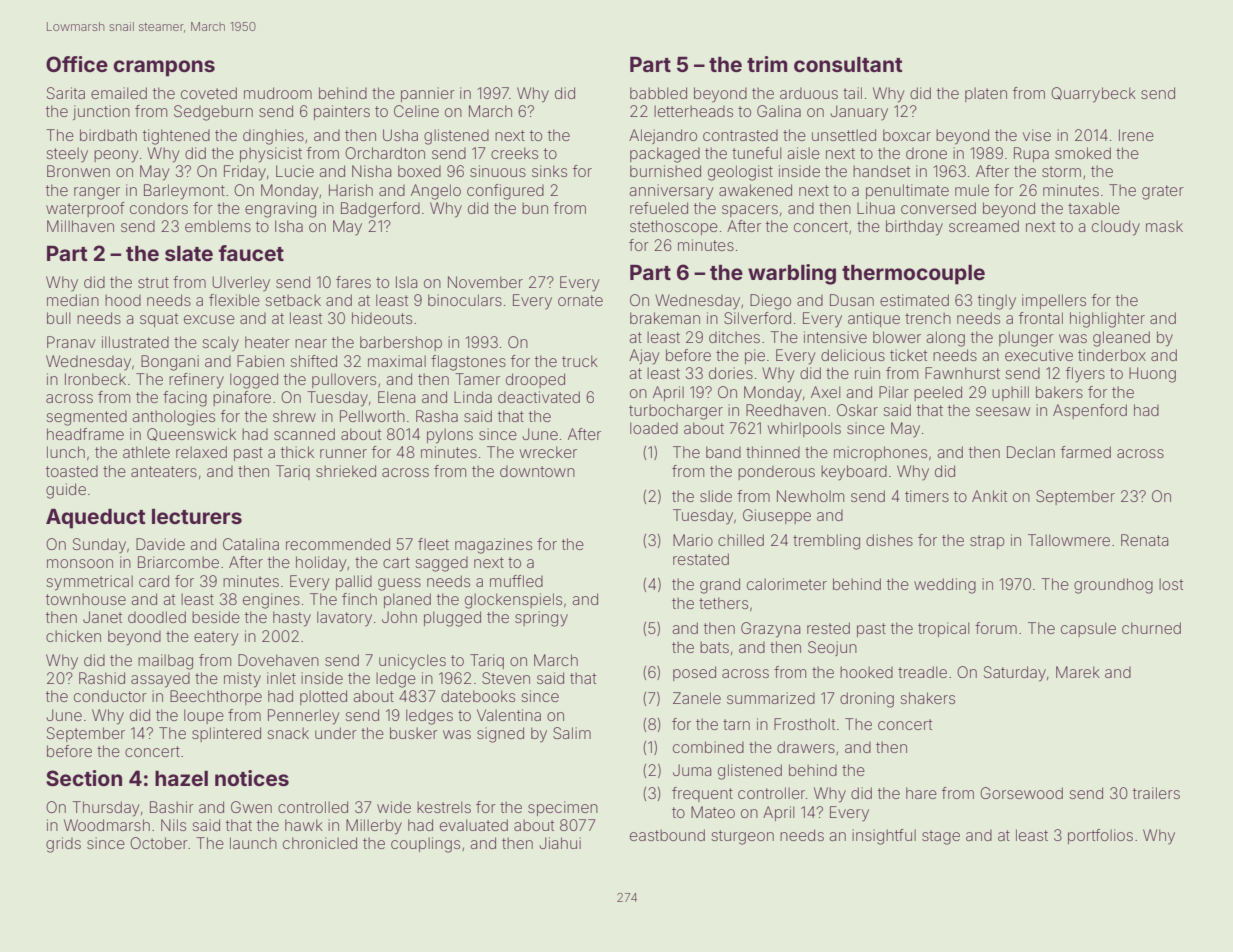  I want to click on faucet, so click(251, 253).
